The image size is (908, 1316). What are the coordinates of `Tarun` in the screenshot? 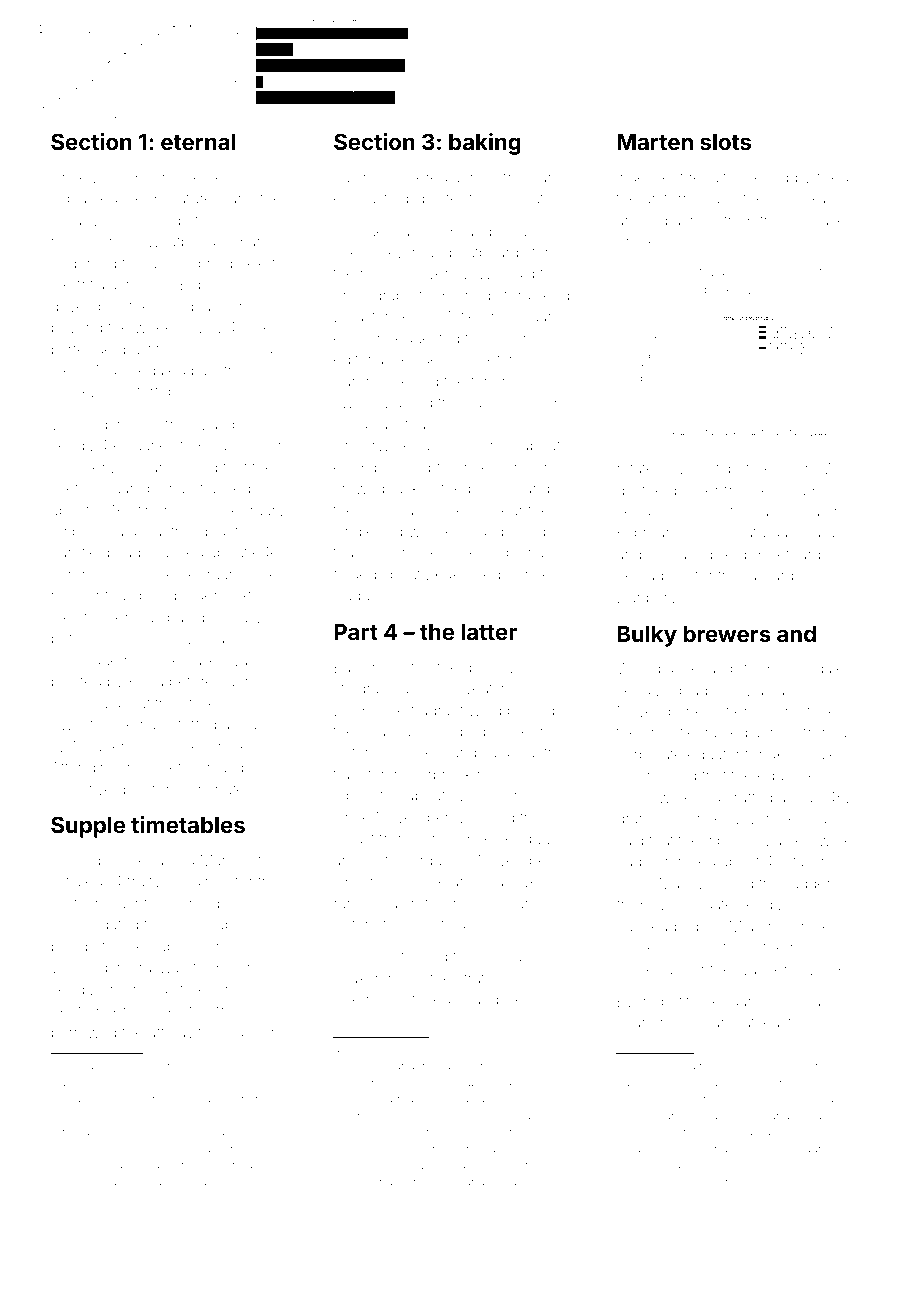 It's located at (824, 532).
